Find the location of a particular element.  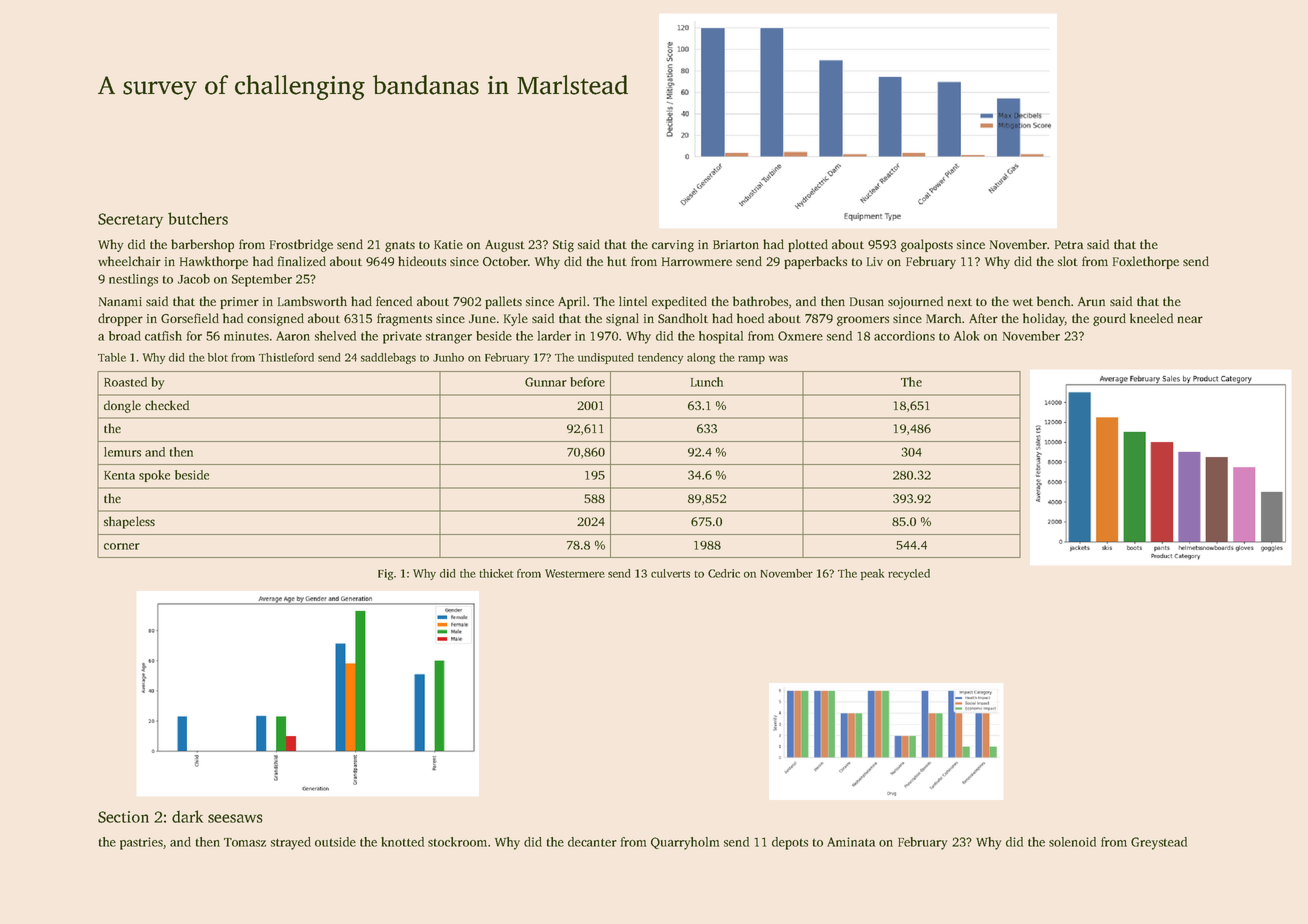

wheelchair is located at coordinates (129, 261).
